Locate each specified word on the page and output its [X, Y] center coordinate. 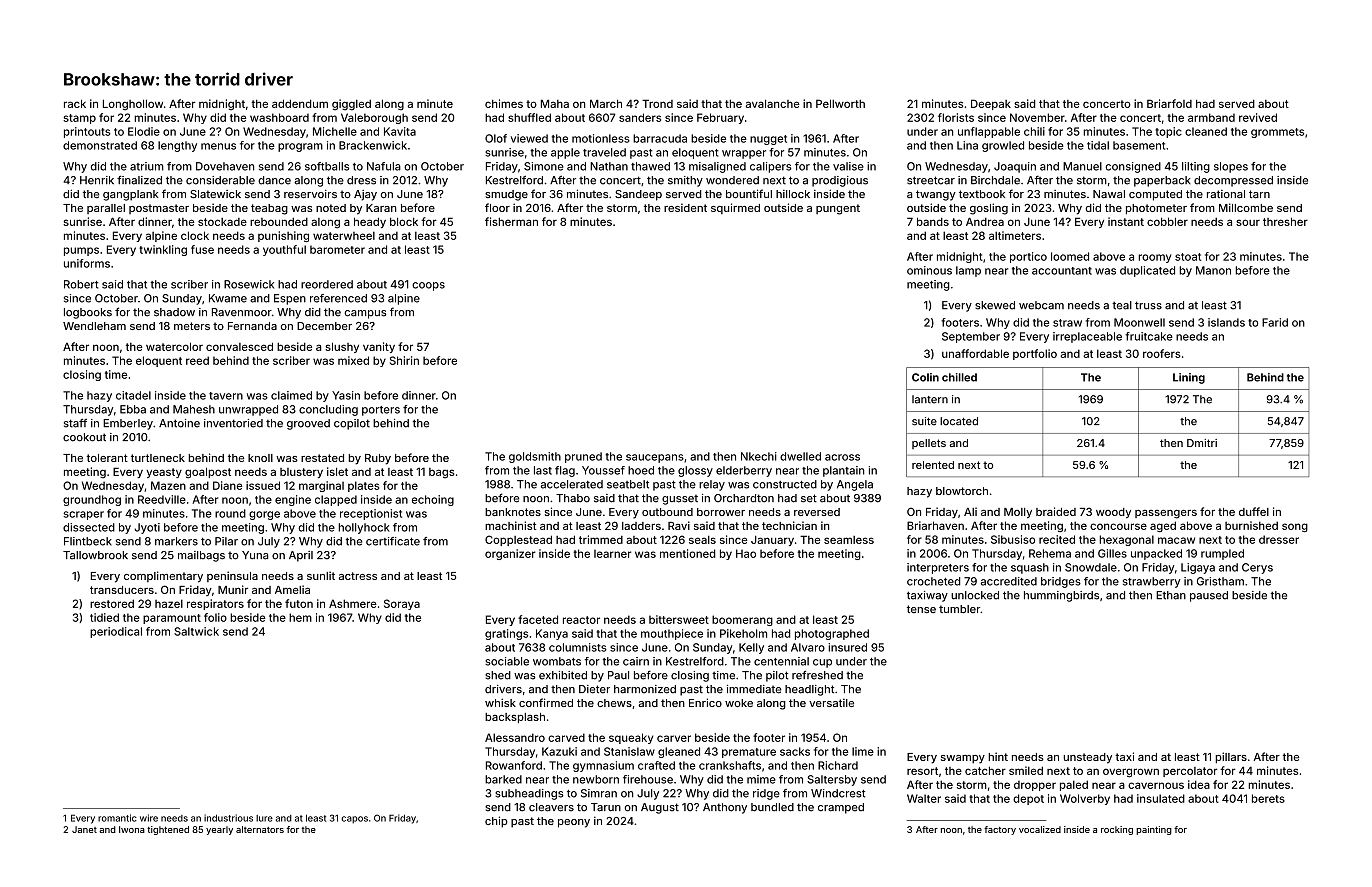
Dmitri [1202, 443]
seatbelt [628, 484]
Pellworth [840, 103]
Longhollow [133, 105]
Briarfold [1169, 103]
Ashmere [353, 603]
